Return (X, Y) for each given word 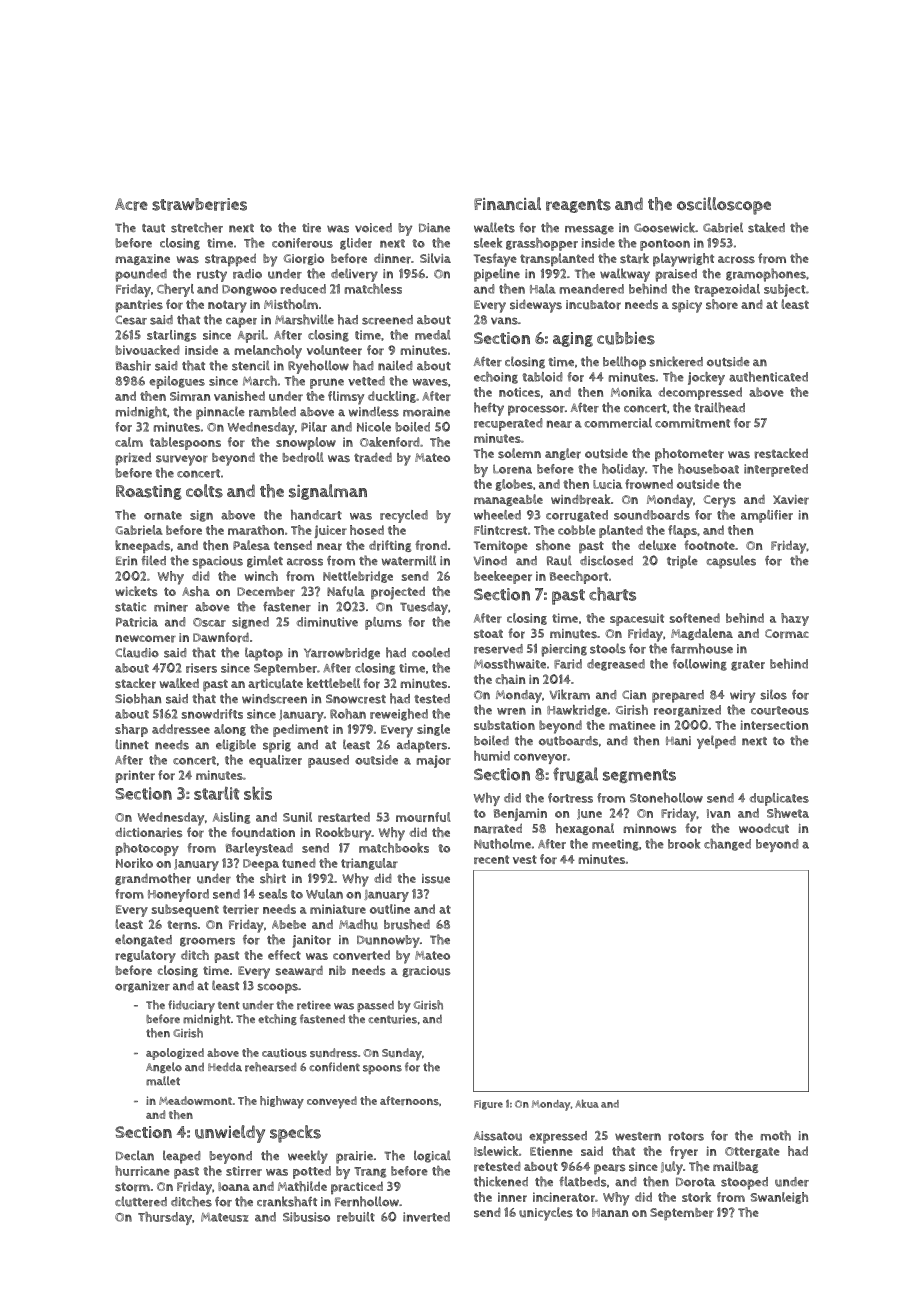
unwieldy (230, 1134)
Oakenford (390, 442)
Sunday (402, 1054)
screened (387, 320)
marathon (256, 530)
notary (227, 306)
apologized (175, 1054)
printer (135, 776)
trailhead (719, 407)
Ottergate (752, 1152)
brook (684, 844)
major (433, 761)
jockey (706, 378)
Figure (488, 1105)
